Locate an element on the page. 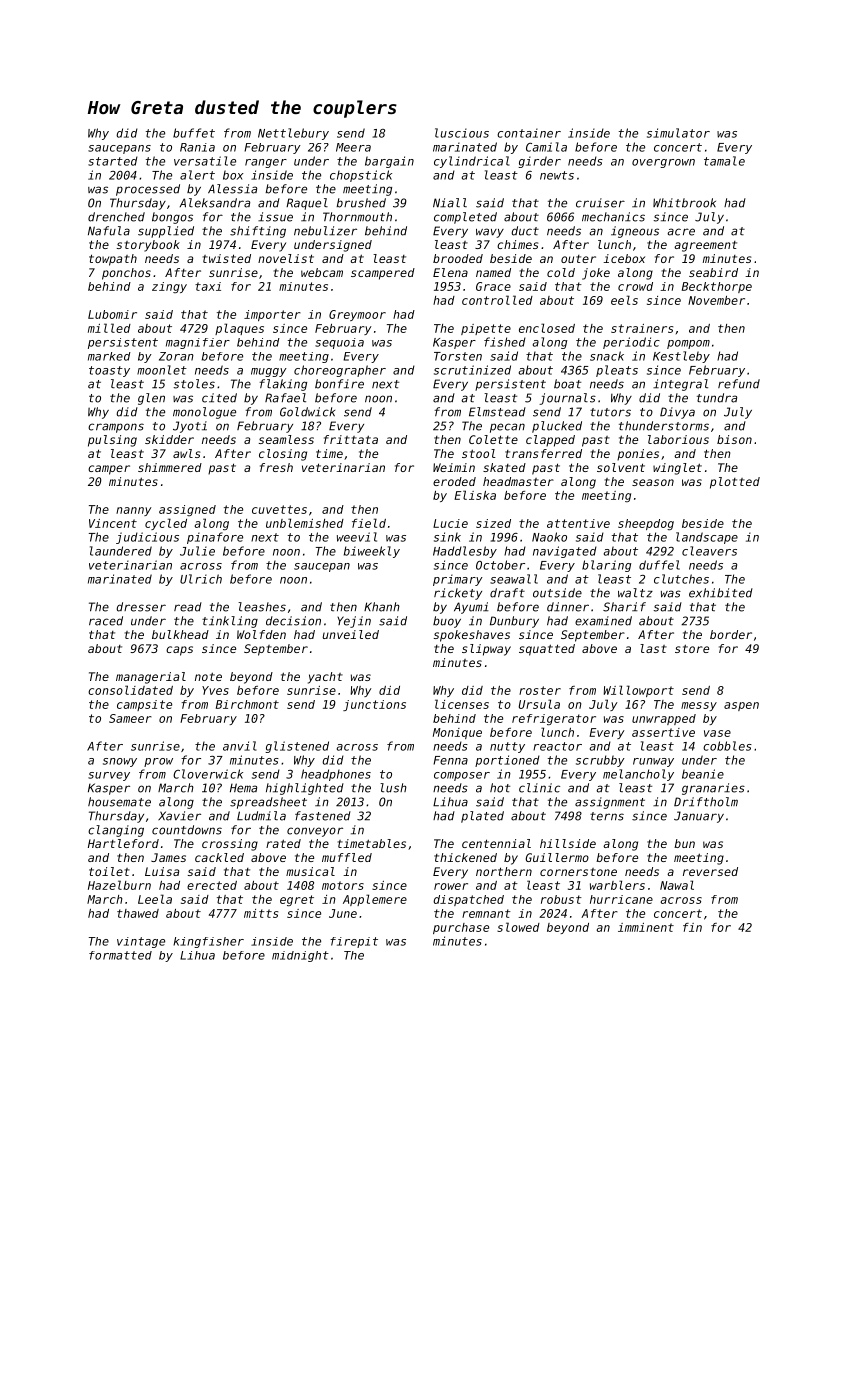  junctions is located at coordinates (374, 705).
